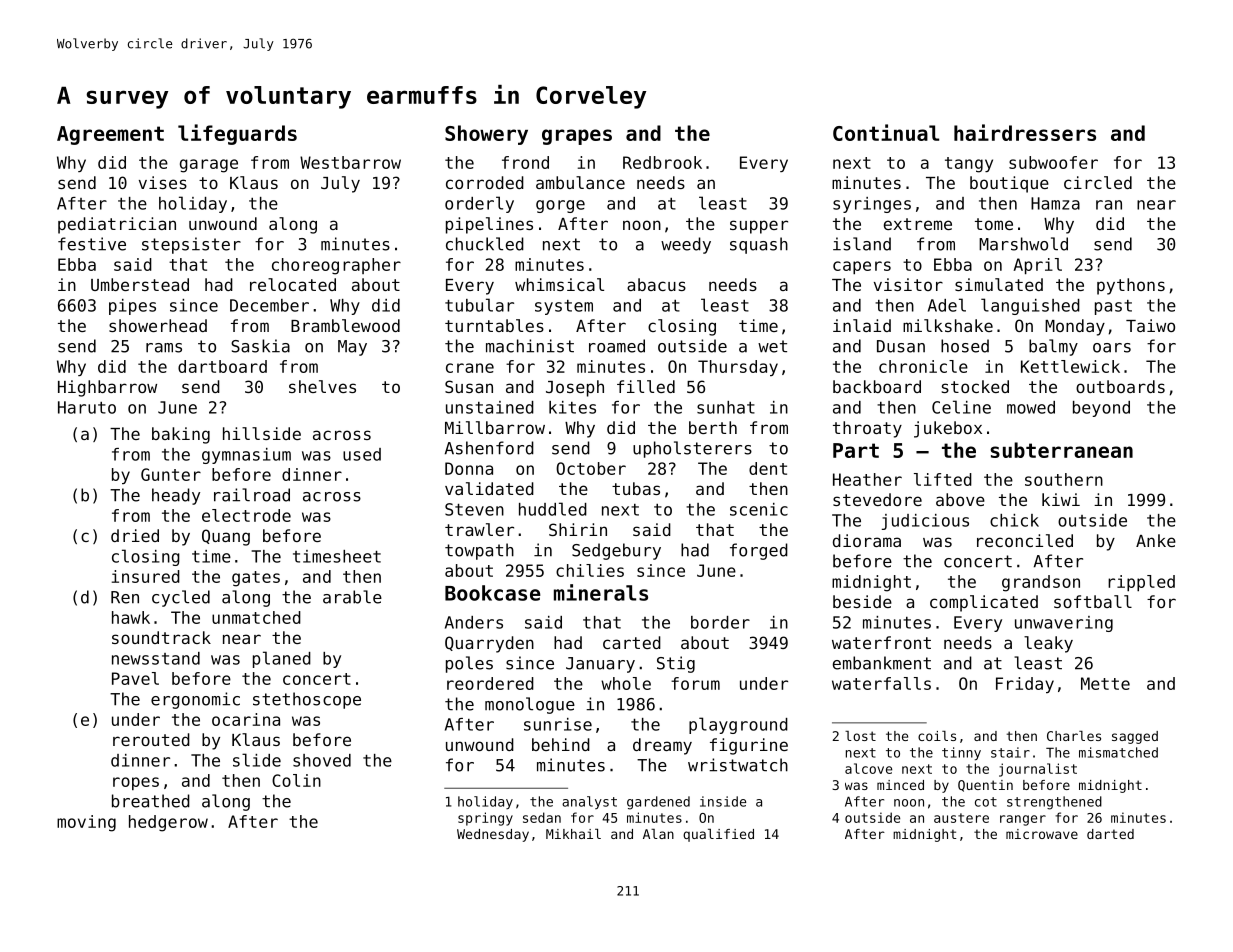 This screenshot has width=1233, height=952. I want to click on grapes, so click(577, 137).
